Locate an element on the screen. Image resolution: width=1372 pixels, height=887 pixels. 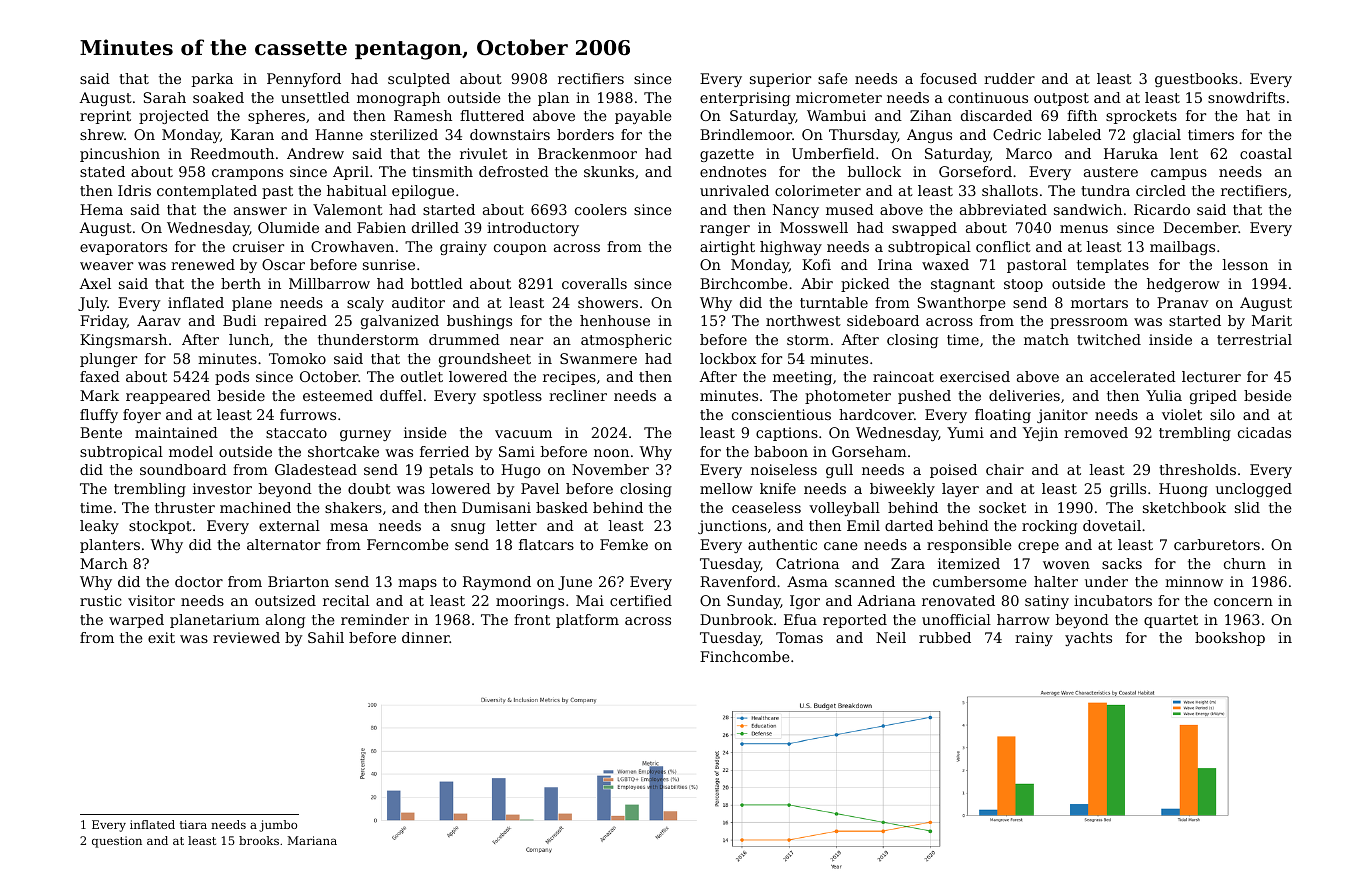
plunger is located at coordinates (108, 360).
